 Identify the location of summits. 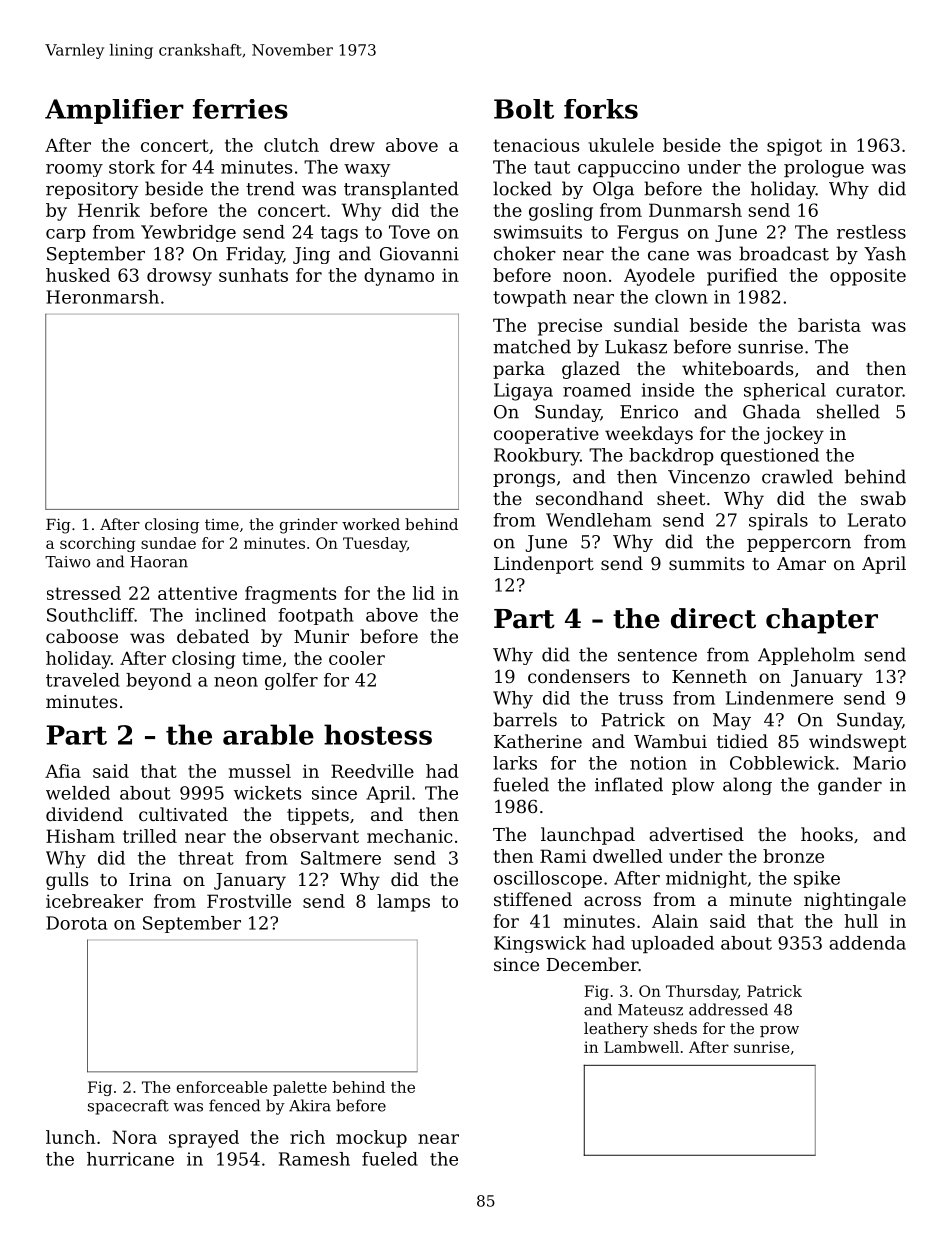
(706, 563).
